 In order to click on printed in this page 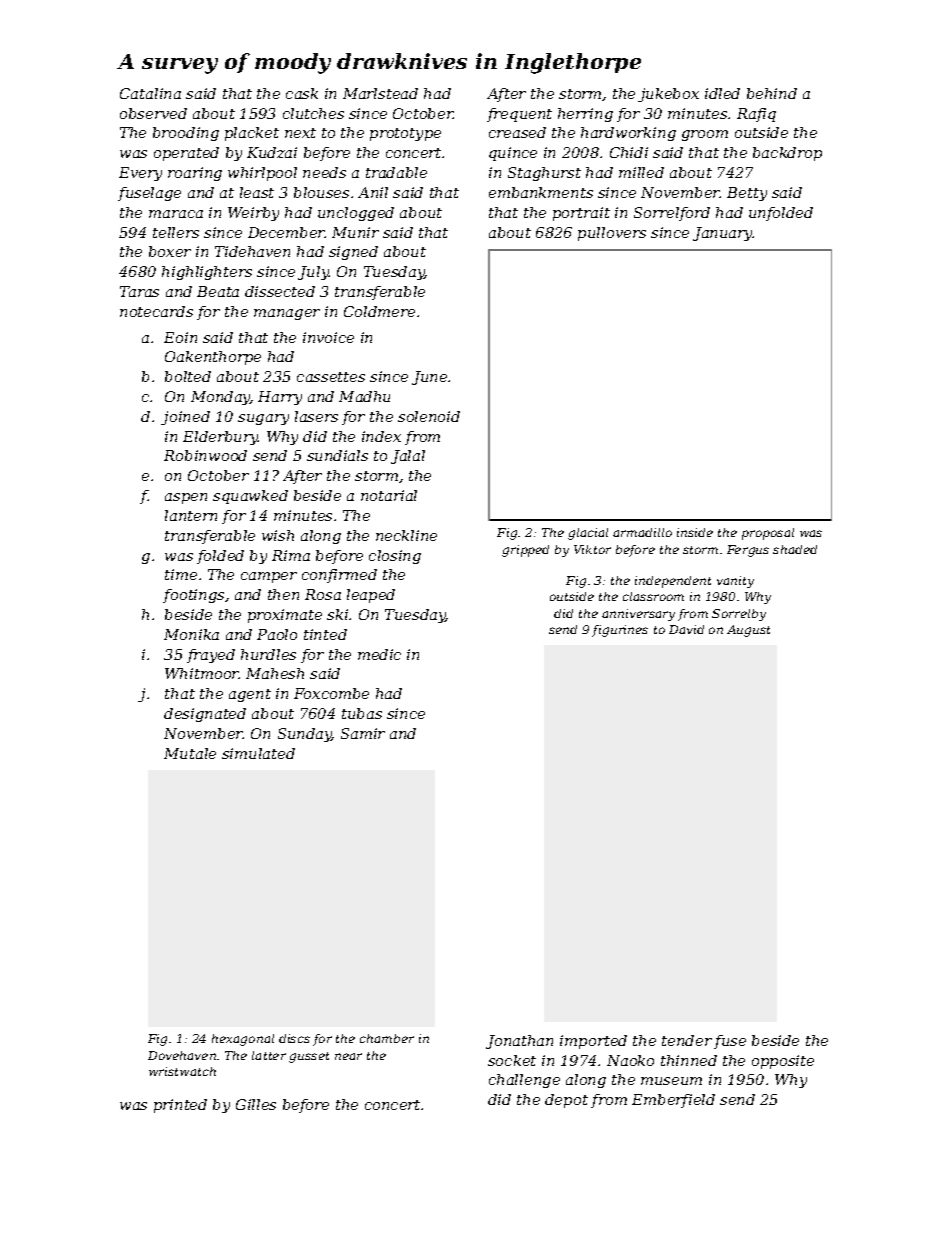, I will do `click(180, 1106)`.
